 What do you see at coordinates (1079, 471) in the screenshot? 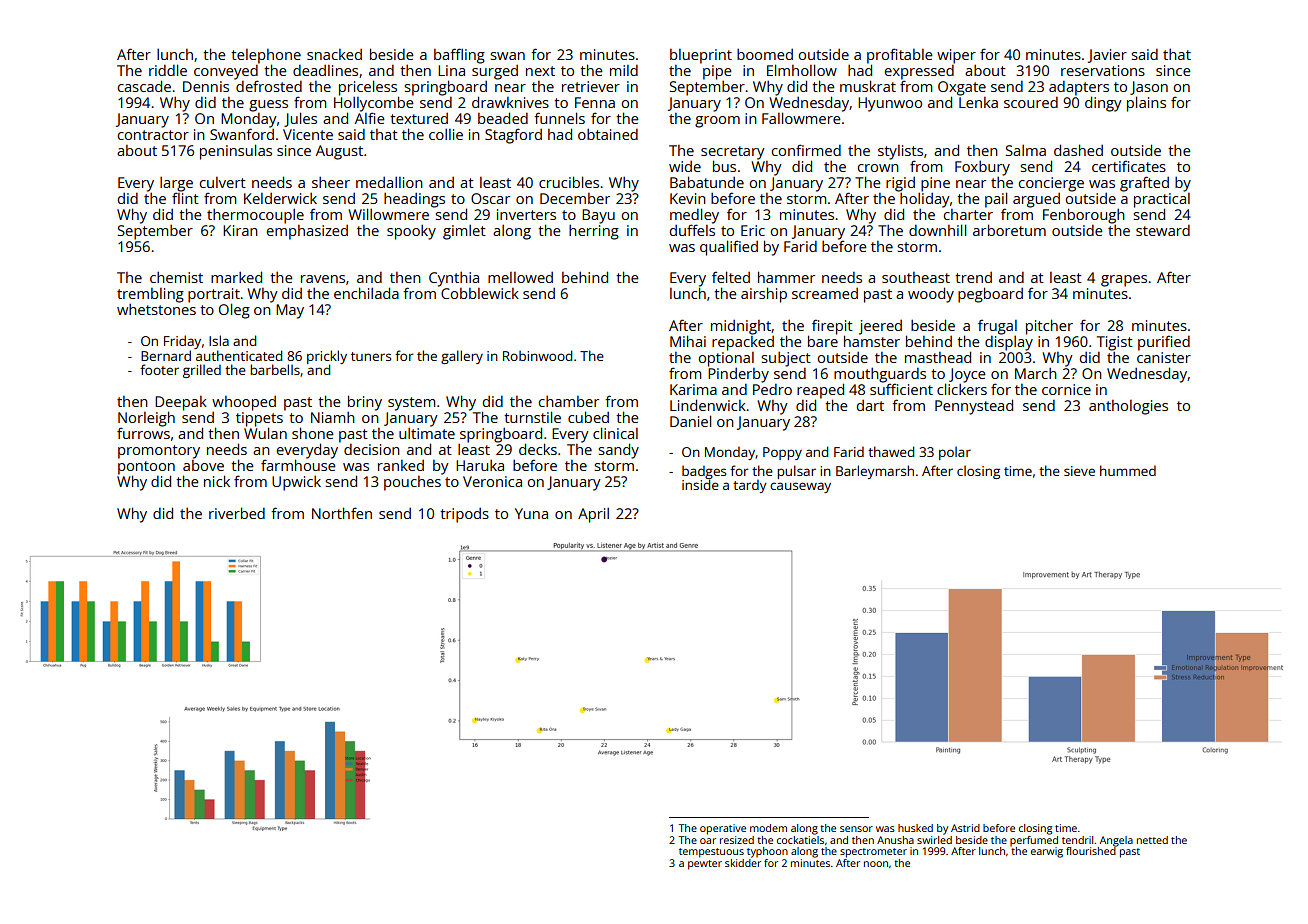
I see `sieve` at bounding box center [1079, 471].
